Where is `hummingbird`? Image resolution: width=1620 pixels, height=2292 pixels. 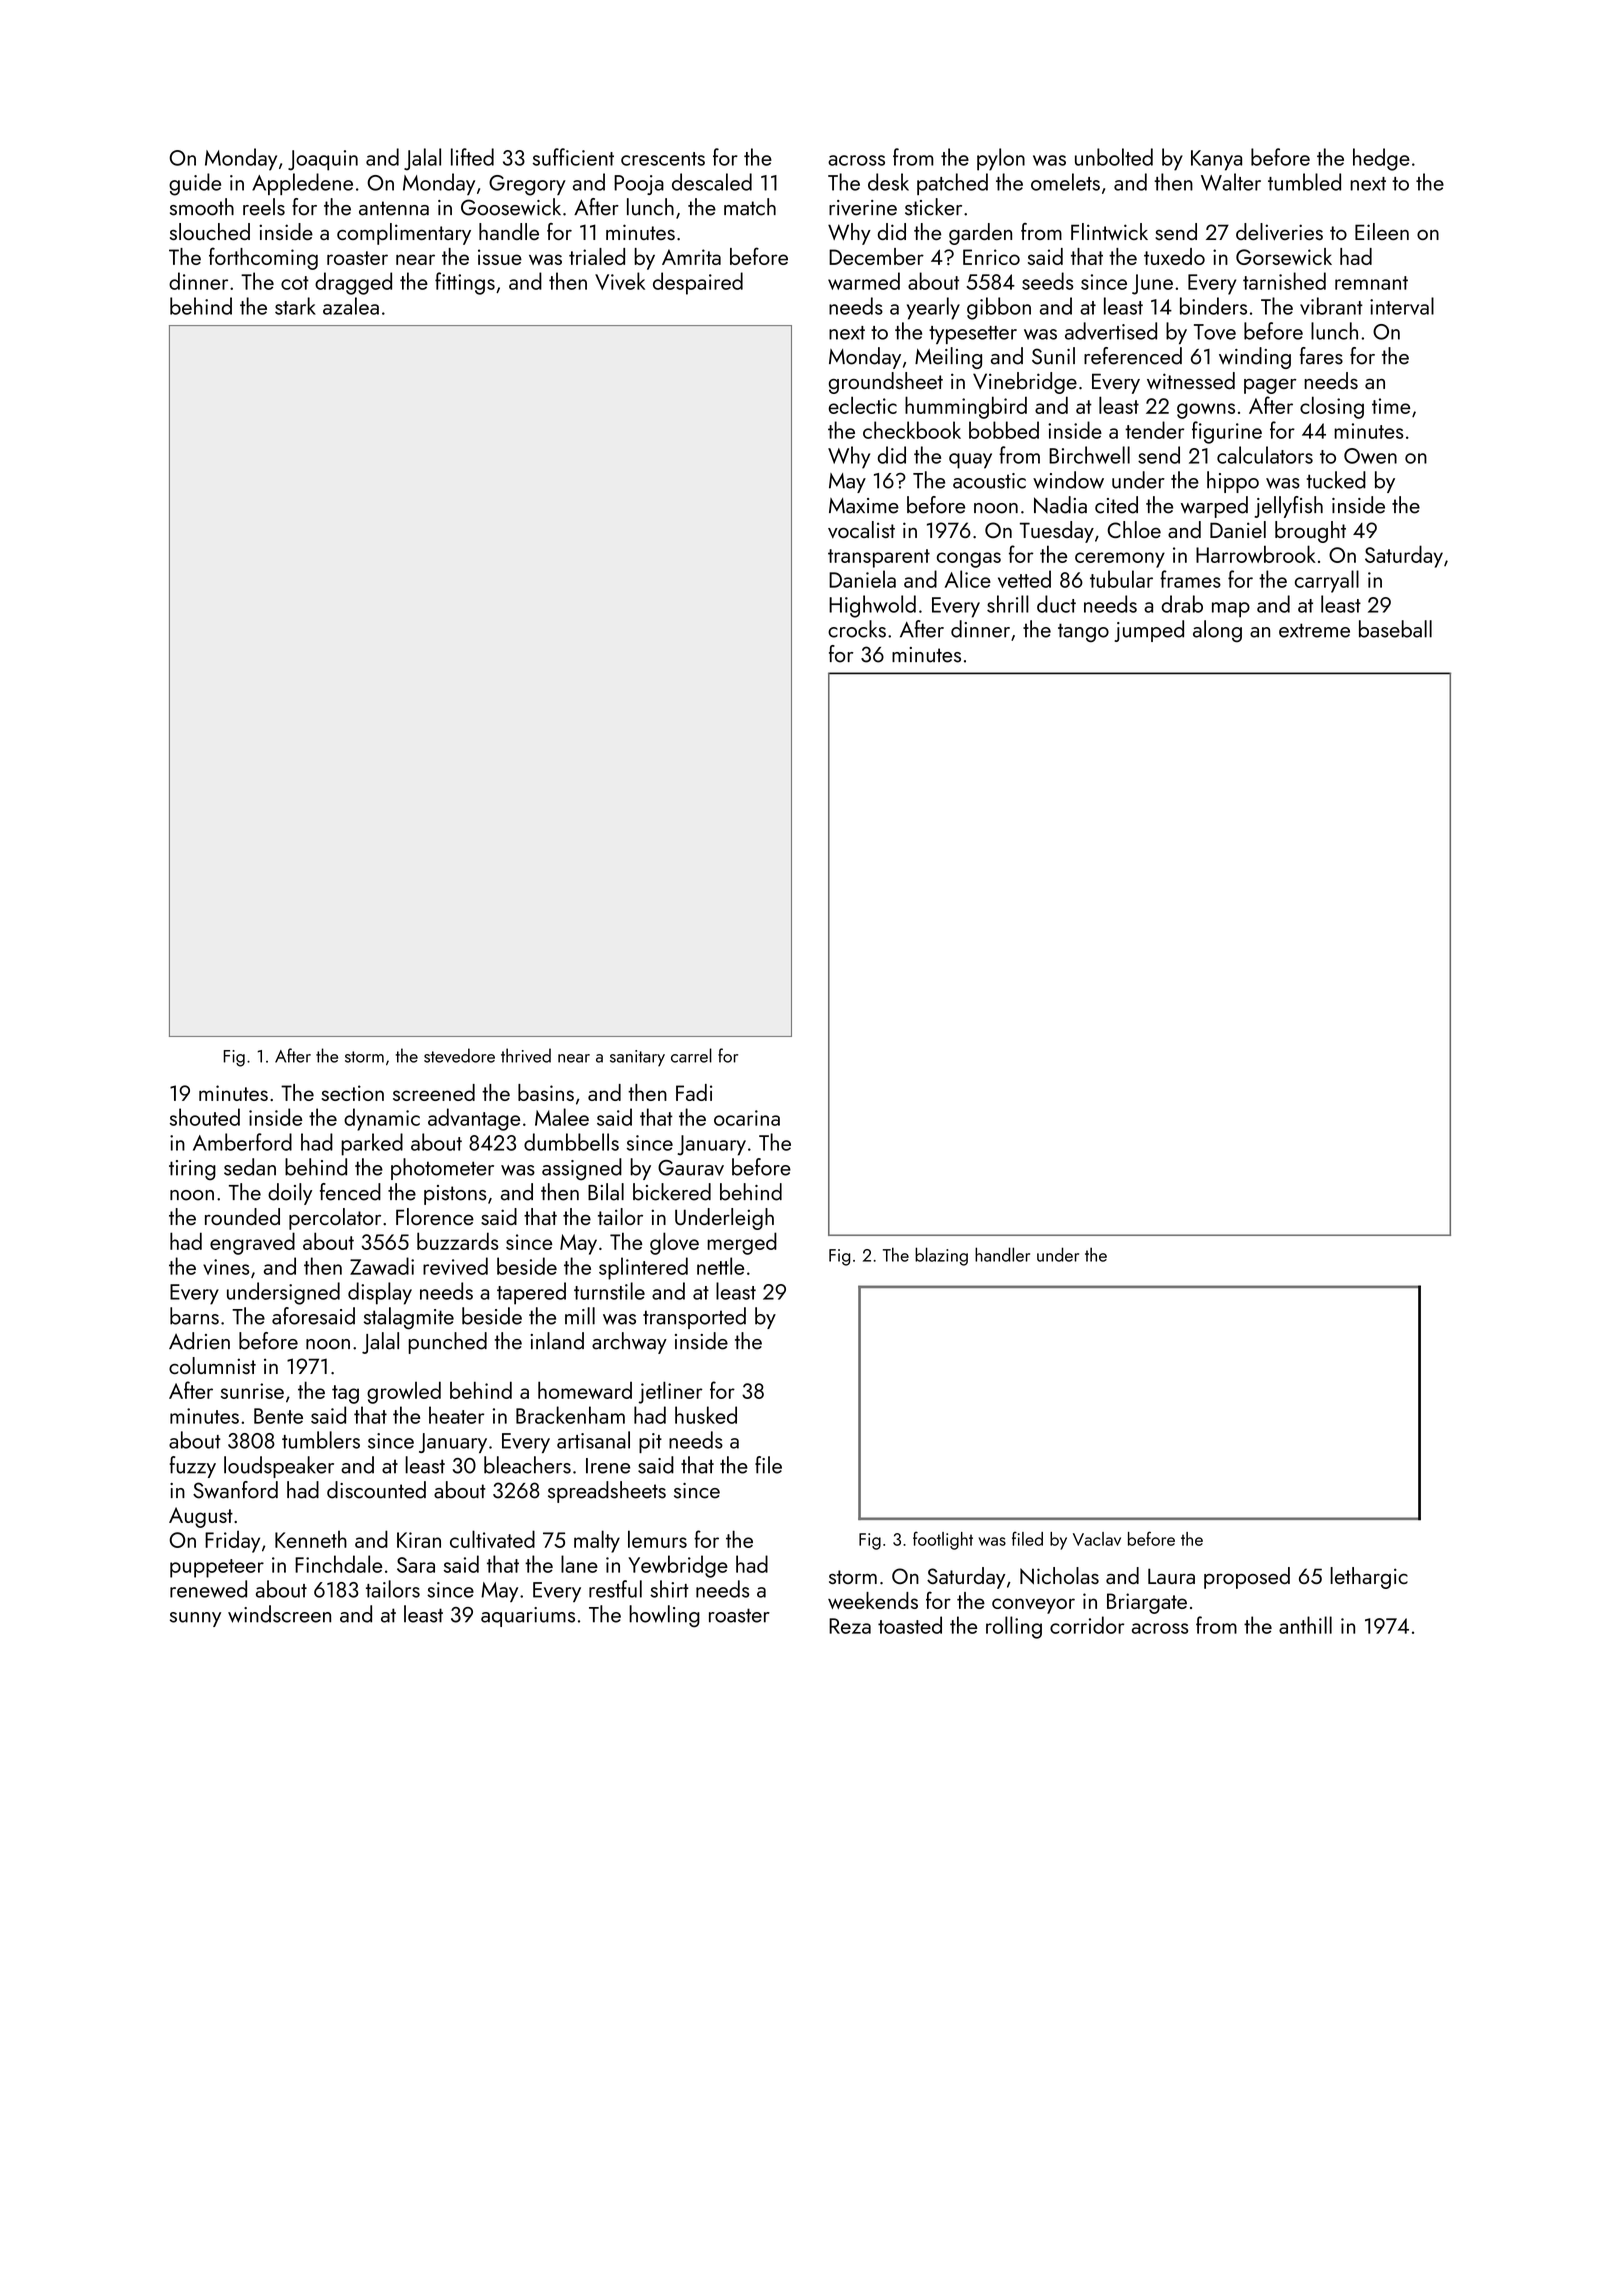 hummingbird is located at coordinates (966, 407).
